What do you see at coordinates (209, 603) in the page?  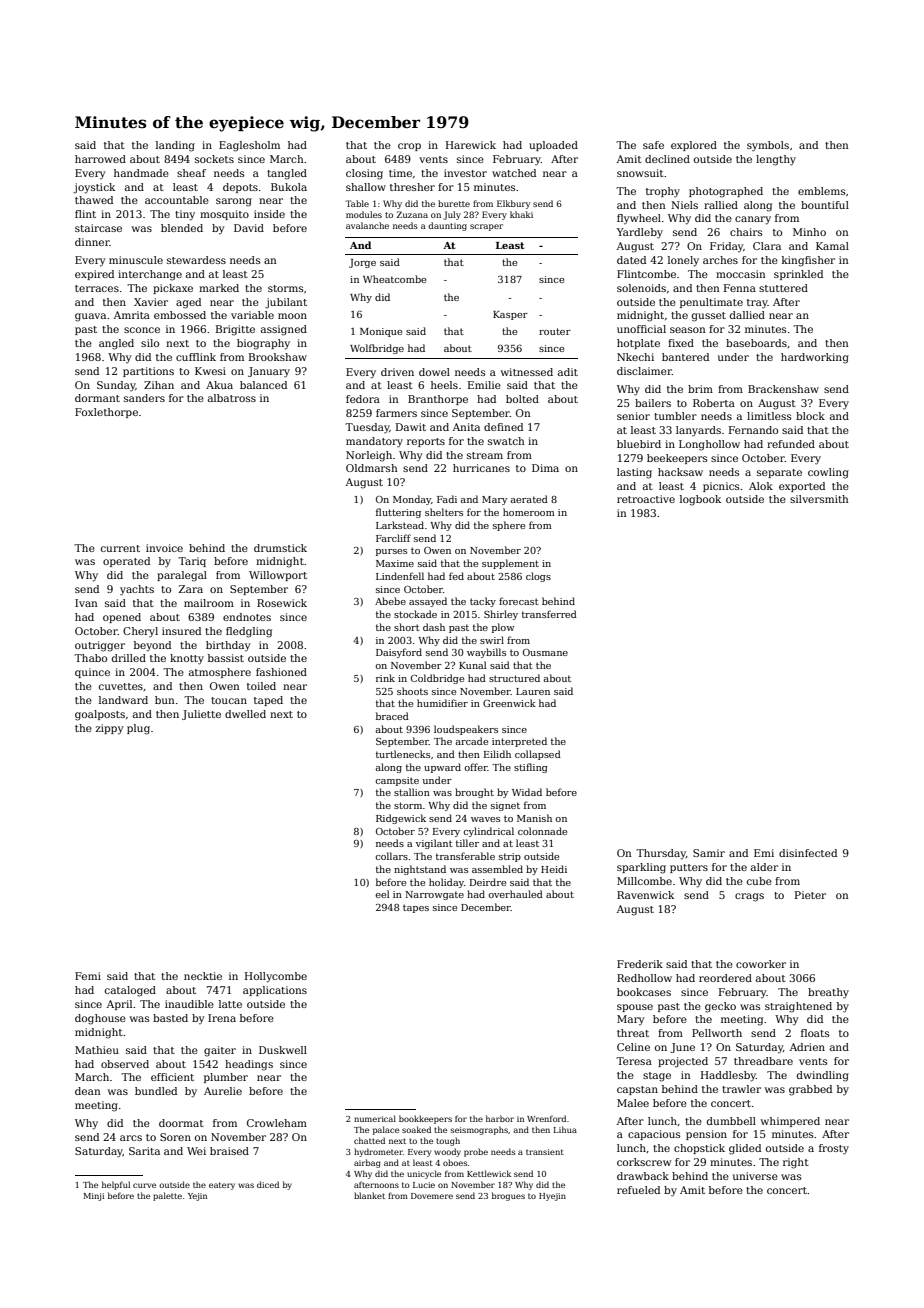 I see `mailroom` at bounding box center [209, 603].
